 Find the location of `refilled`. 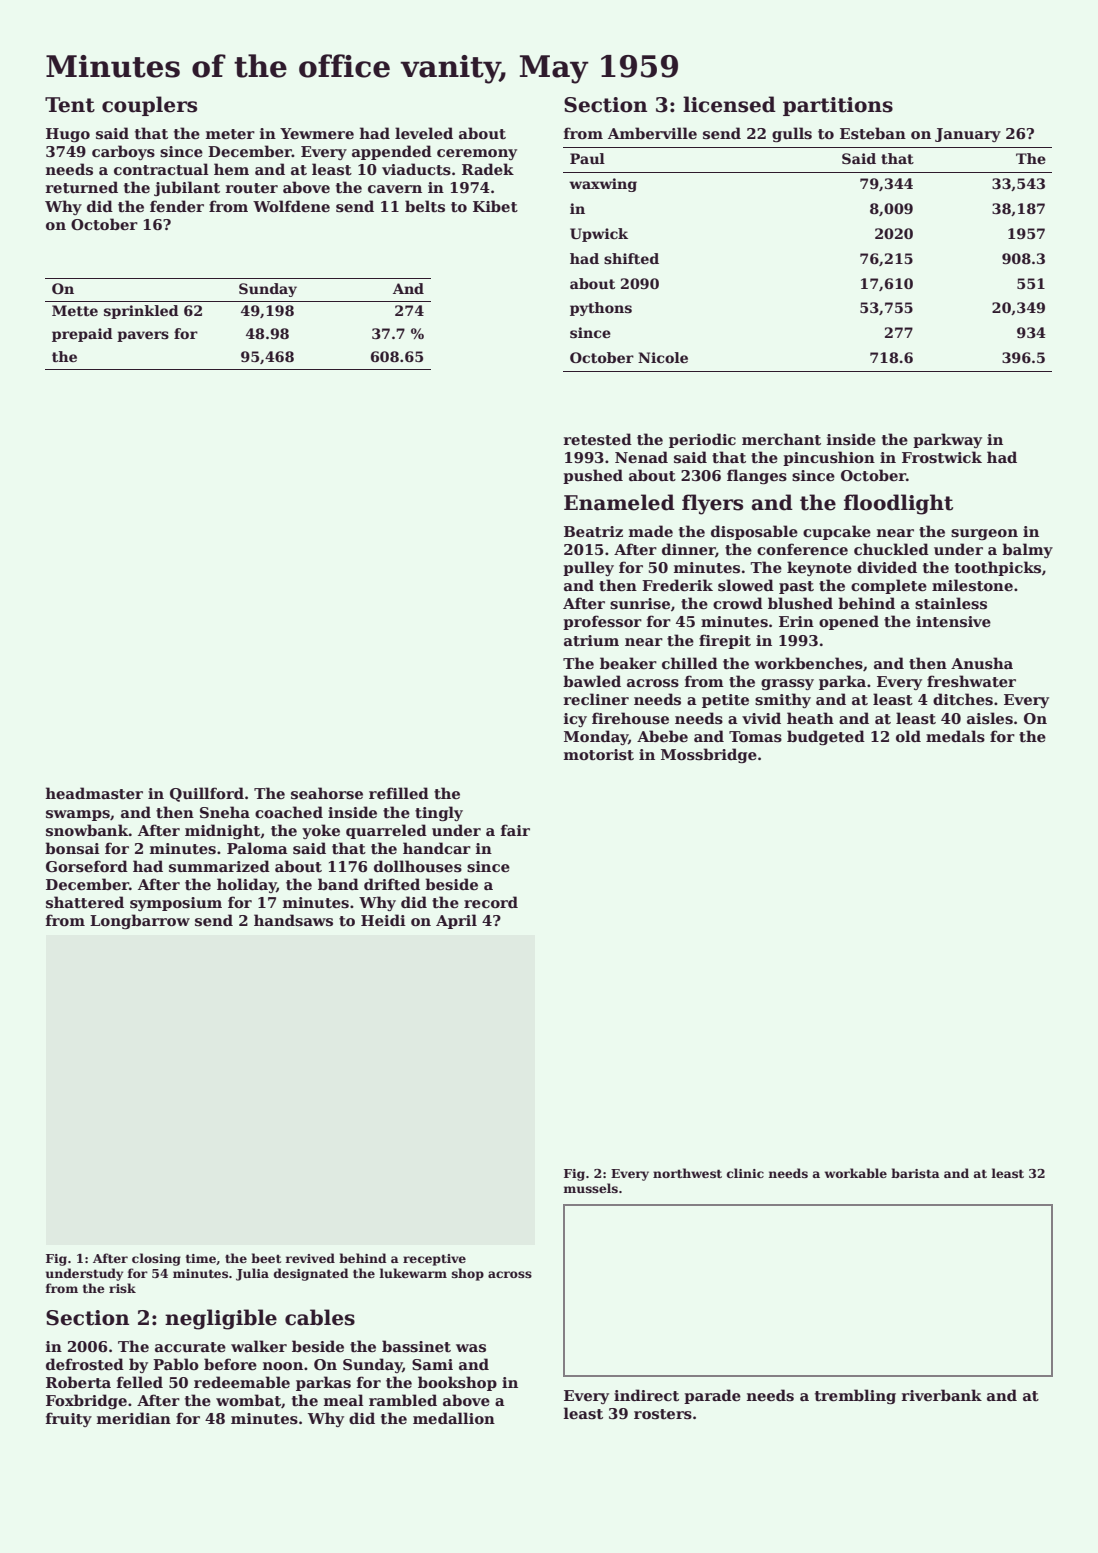

refilled is located at coordinates (399, 793).
